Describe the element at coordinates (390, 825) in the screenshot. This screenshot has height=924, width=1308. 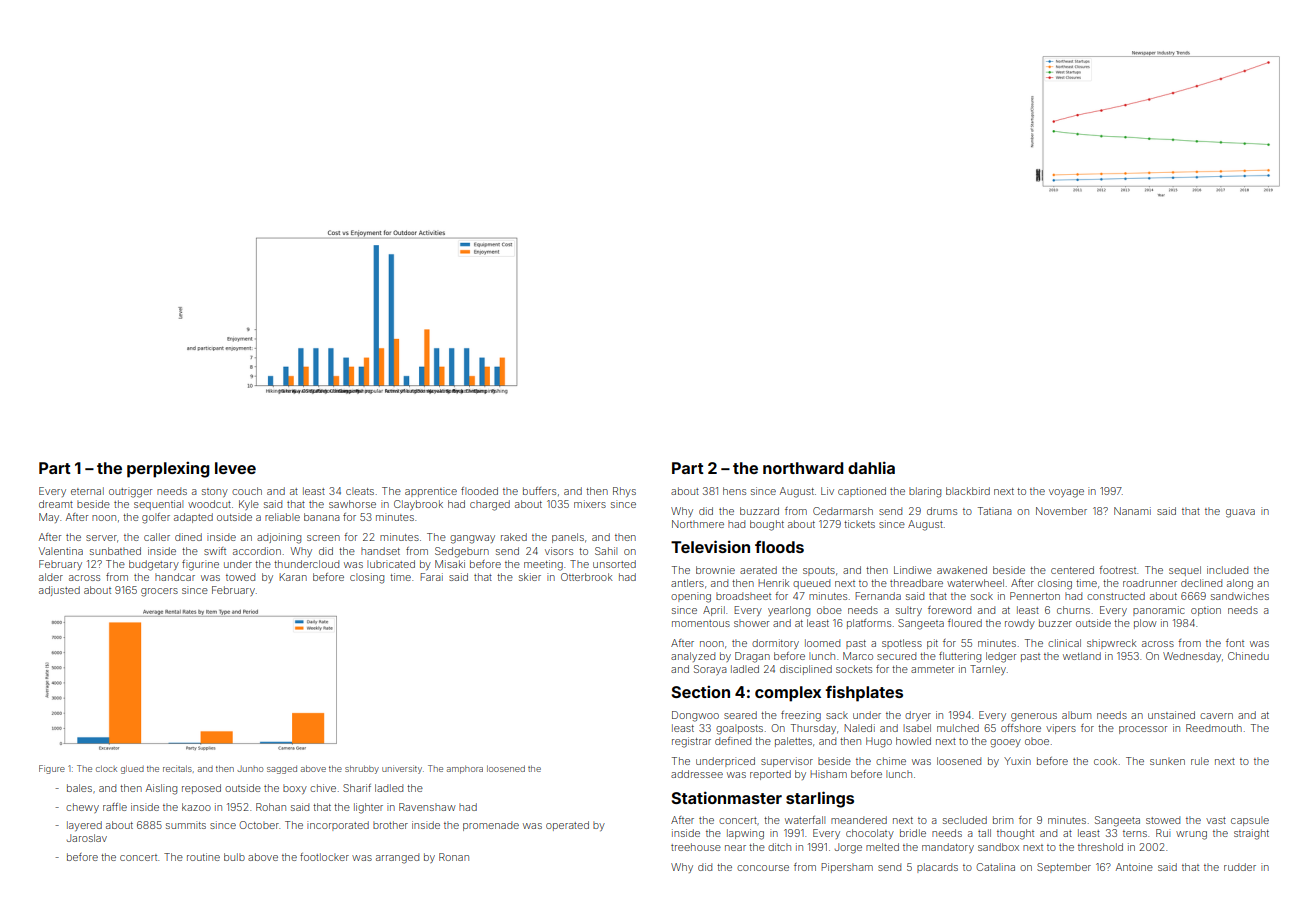
I see `brother` at that location.
